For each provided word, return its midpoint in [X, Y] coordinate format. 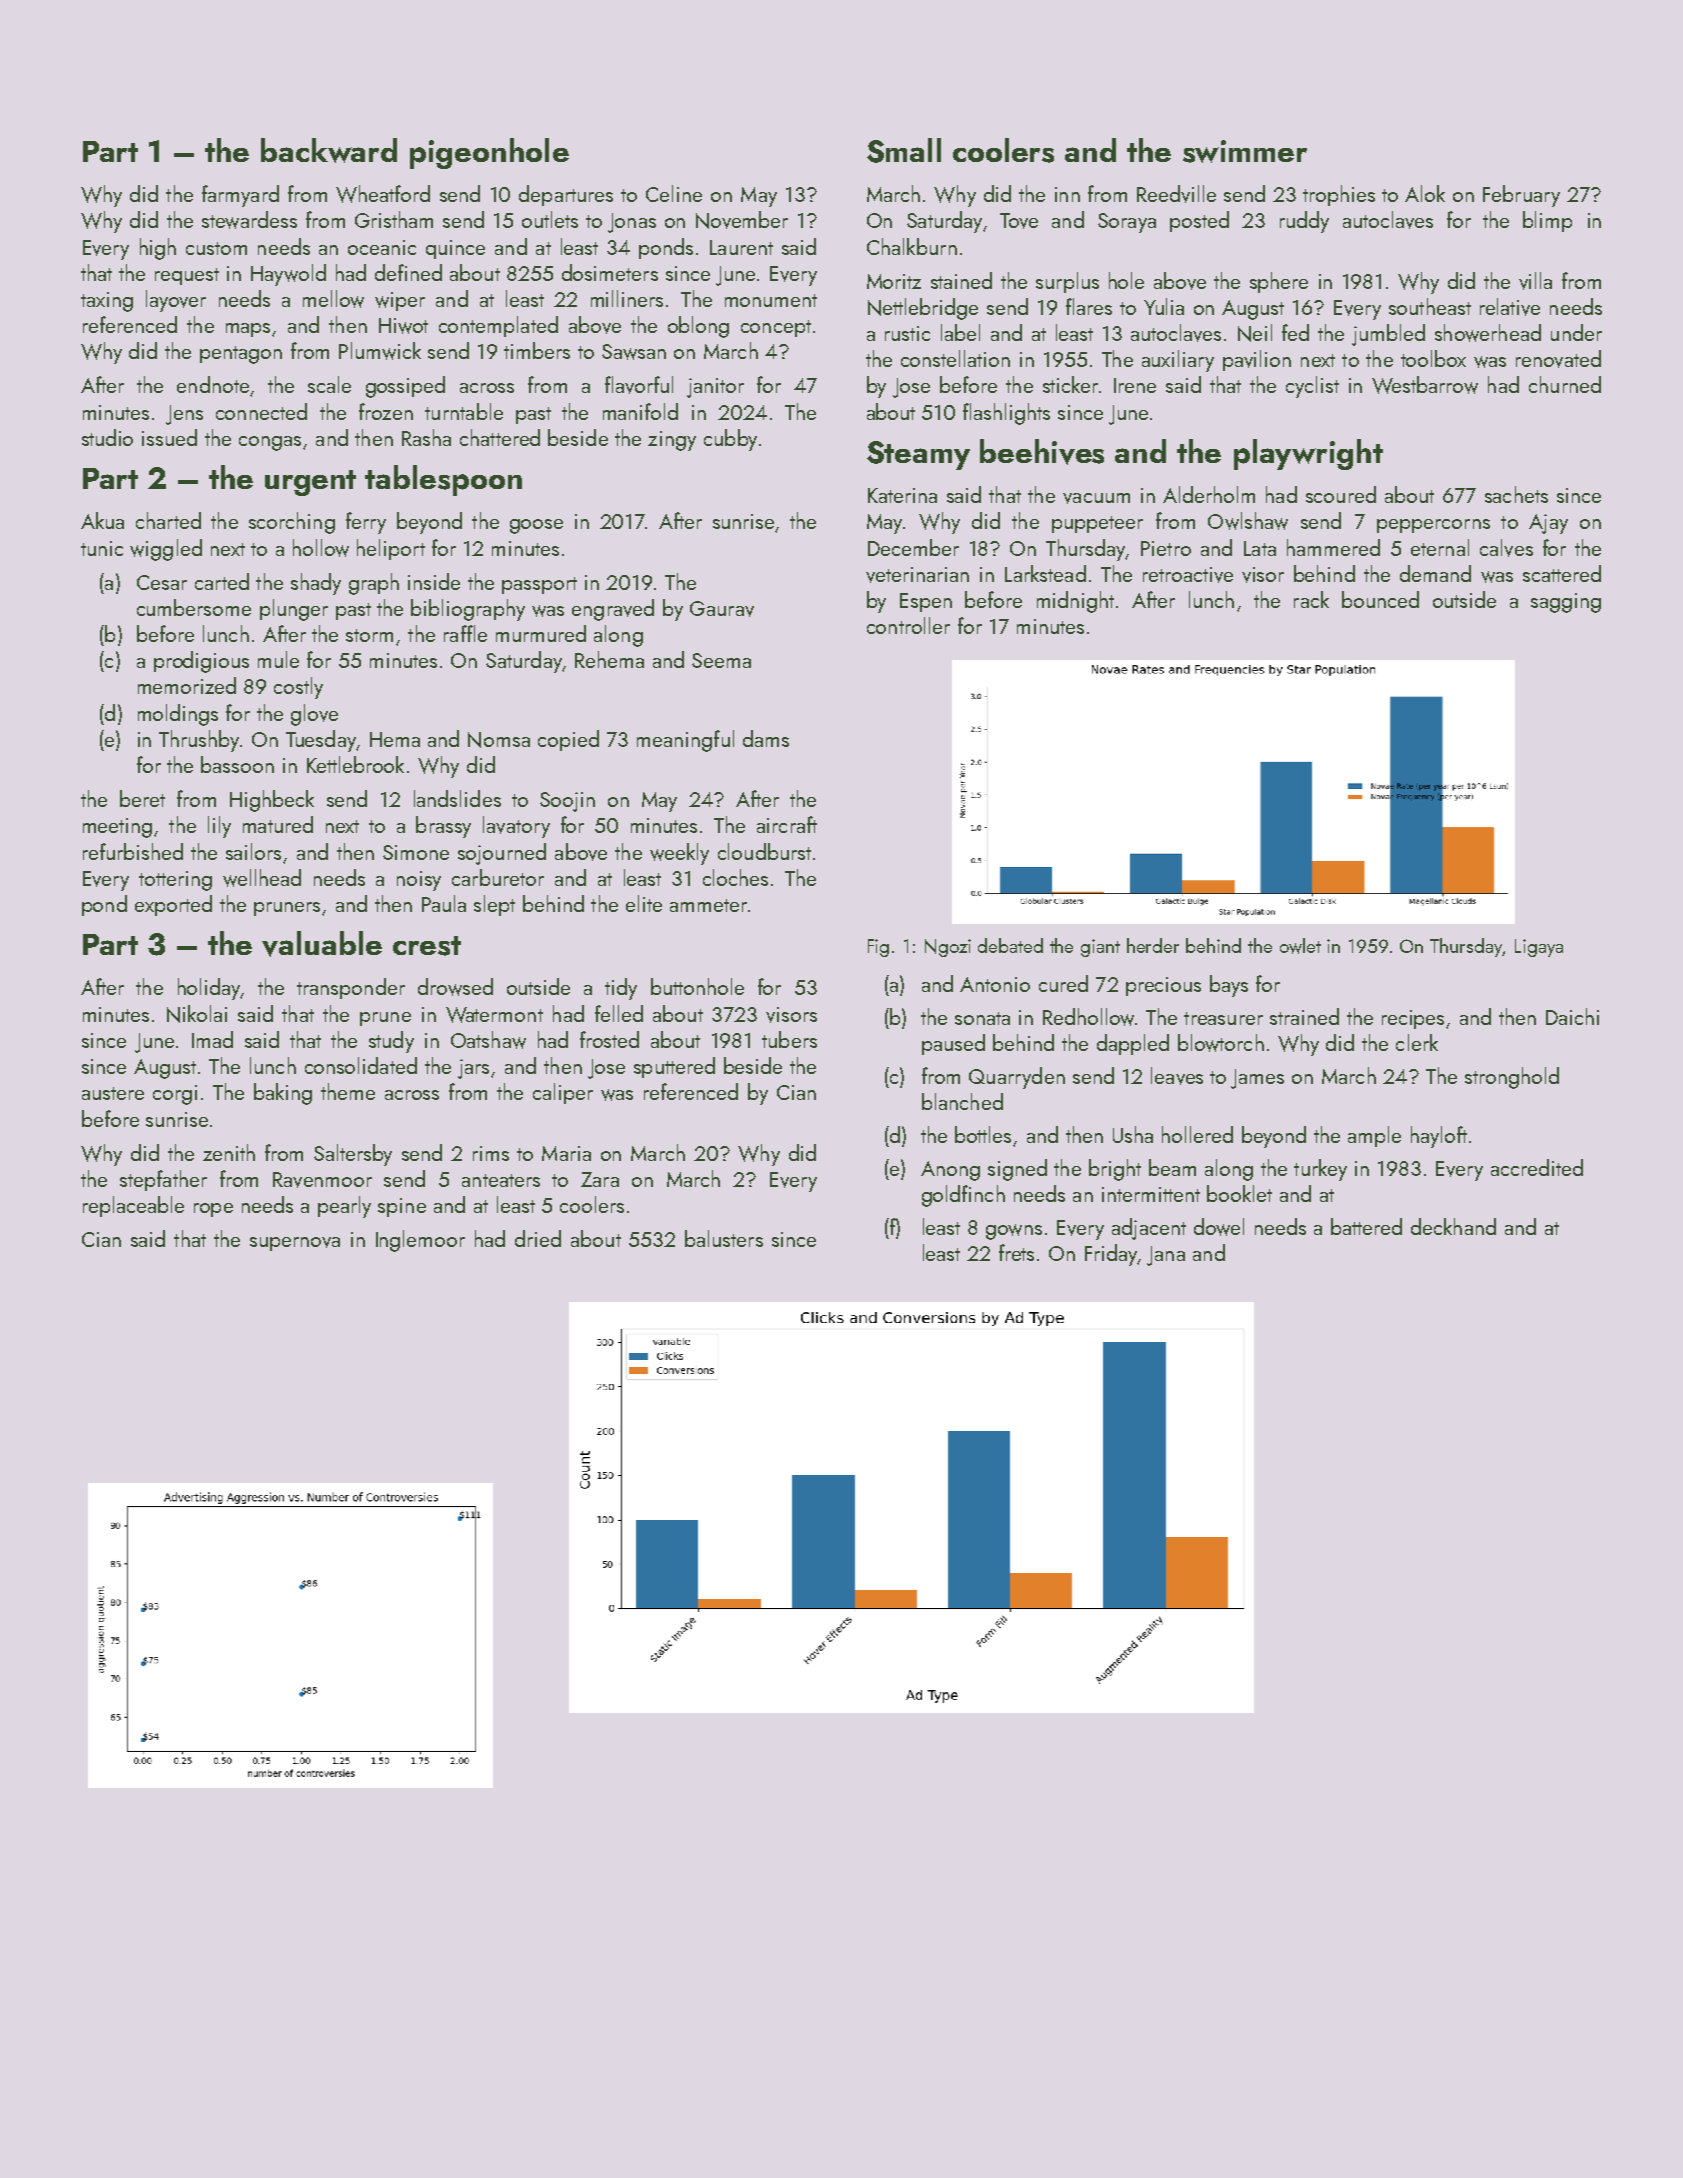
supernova [295, 1244]
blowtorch [1221, 1043]
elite [644, 903]
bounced [1380, 599]
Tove [1019, 221]
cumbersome [194, 607]
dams [766, 738]
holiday [209, 989]
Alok [1425, 193]
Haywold [288, 275]
